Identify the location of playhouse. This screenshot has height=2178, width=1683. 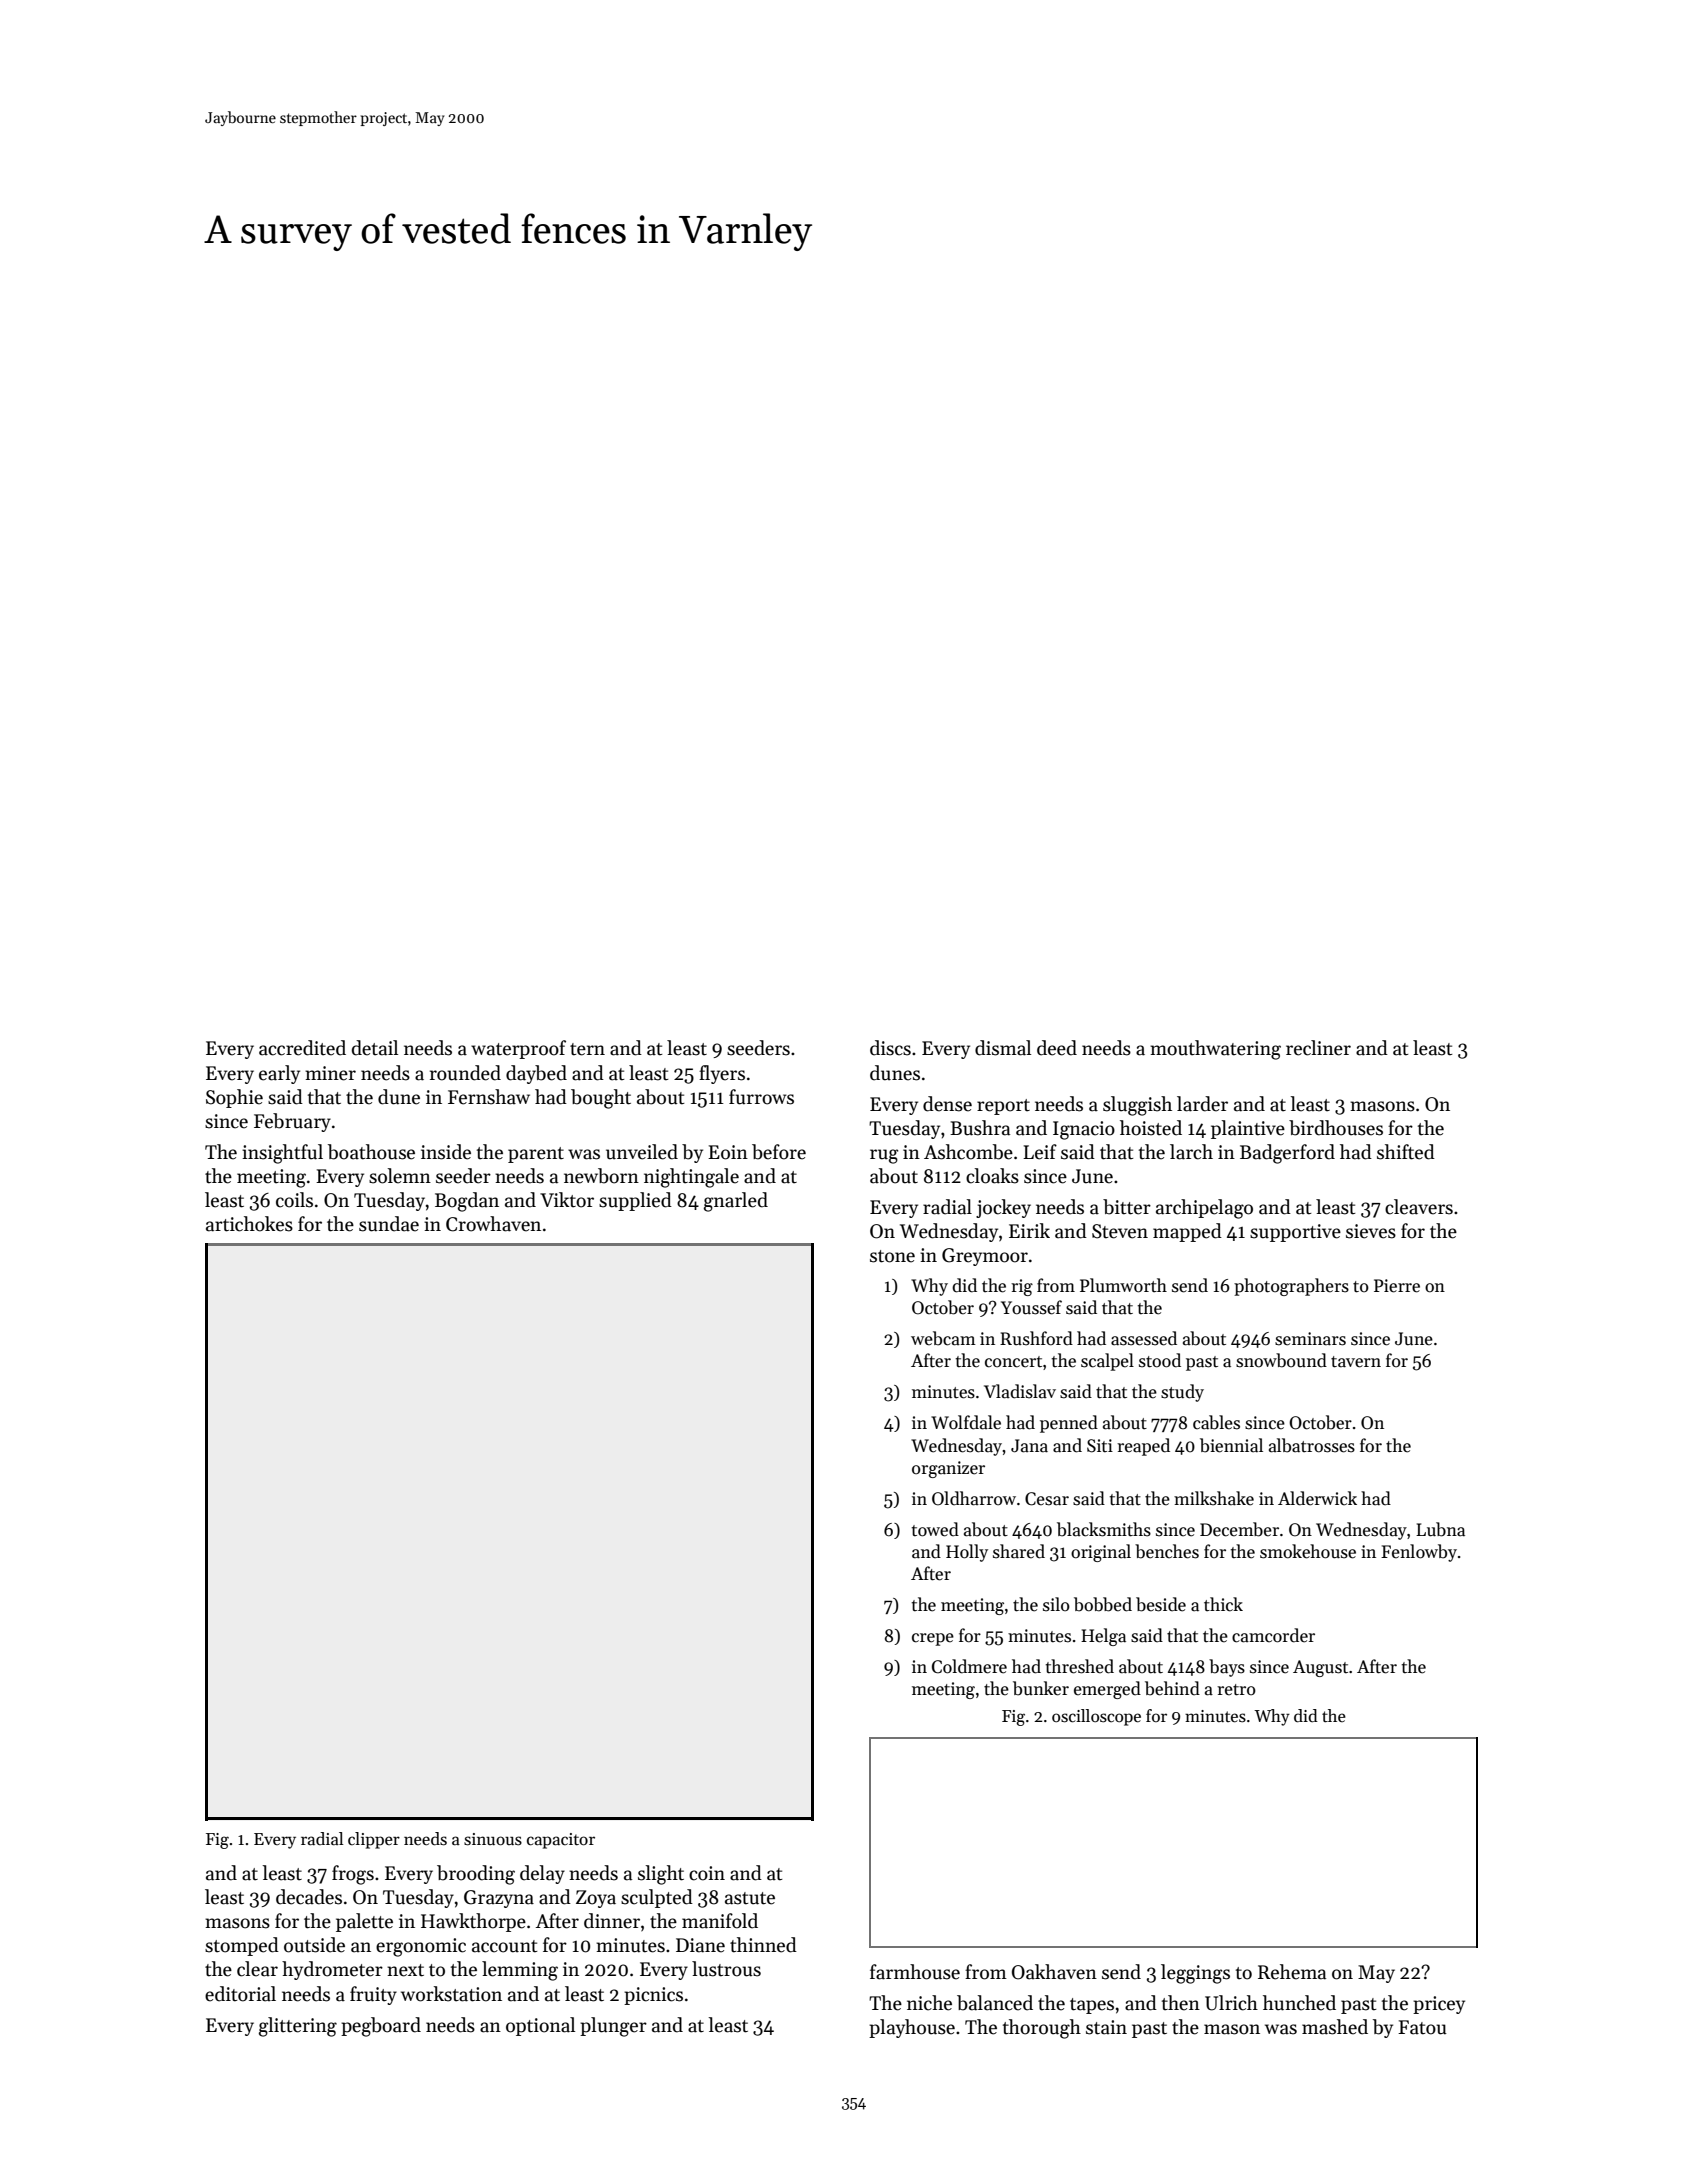
(912, 2028).
